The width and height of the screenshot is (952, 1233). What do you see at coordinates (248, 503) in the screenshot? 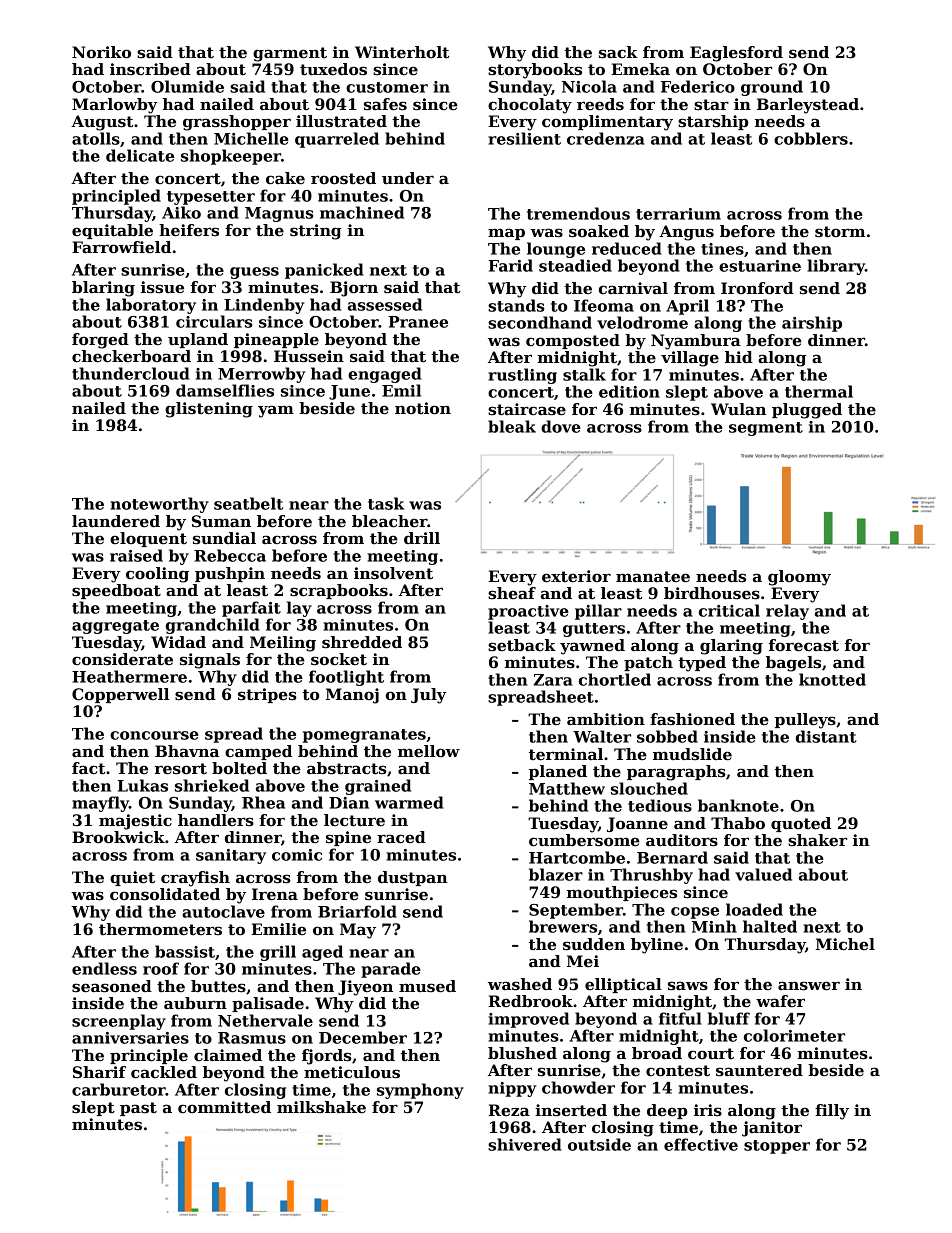
I see `seatbelt` at bounding box center [248, 503].
